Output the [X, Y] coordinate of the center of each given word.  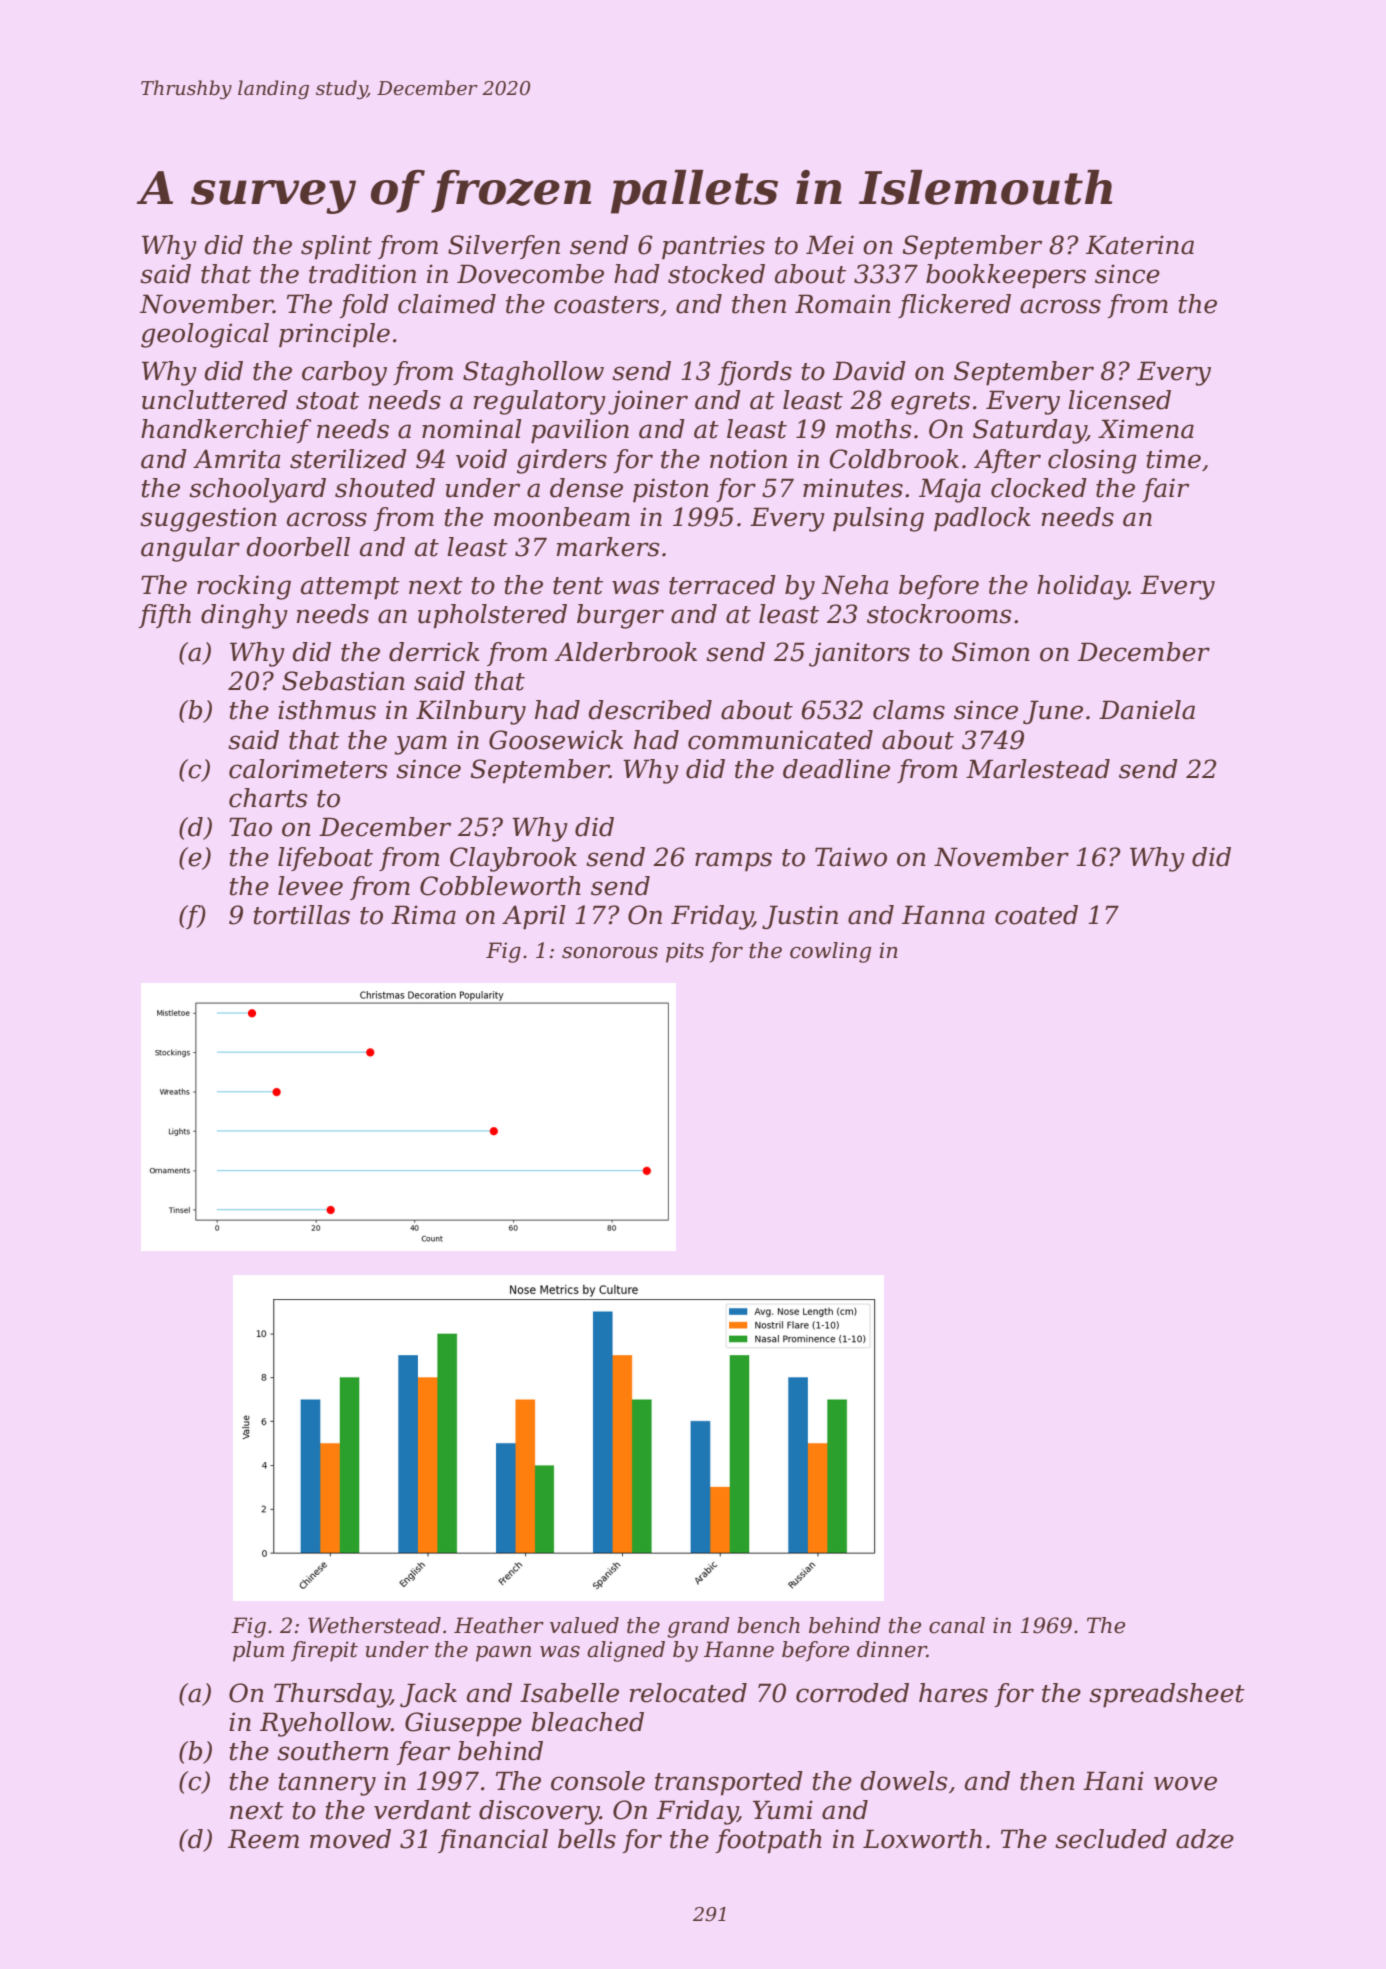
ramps [733, 861]
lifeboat [325, 859]
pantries [713, 247]
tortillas [302, 915]
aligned [626, 1651]
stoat [327, 401]
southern [333, 1751]
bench [768, 1625]
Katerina [1140, 245]
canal [957, 1625]
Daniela [1147, 710]
